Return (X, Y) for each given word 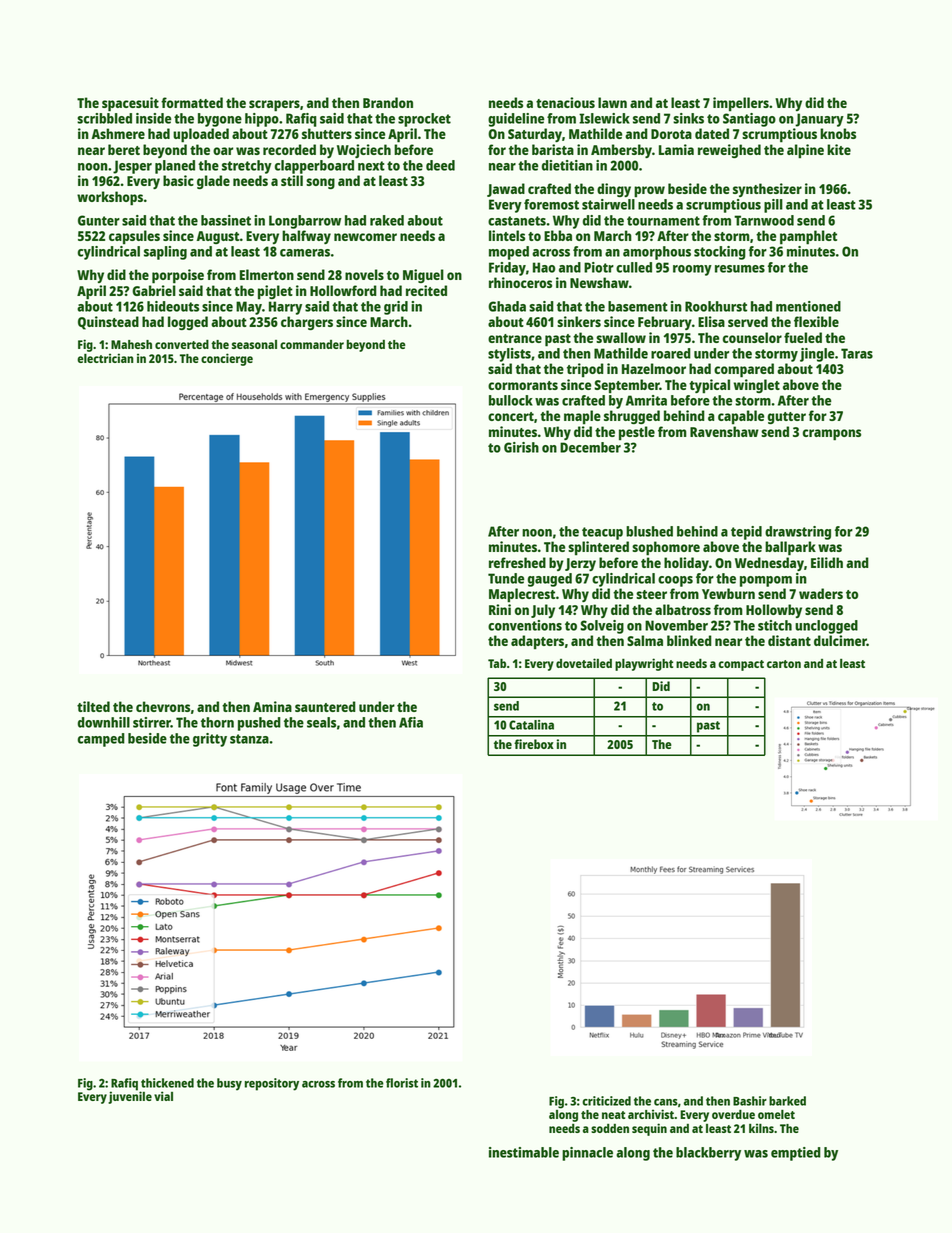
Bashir (750, 1101)
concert (511, 416)
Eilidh (827, 562)
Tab (497, 663)
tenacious (565, 102)
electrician (105, 358)
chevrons (163, 706)
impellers (741, 104)
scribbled (104, 118)
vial (163, 1096)
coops (675, 581)
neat (613, 1115)
